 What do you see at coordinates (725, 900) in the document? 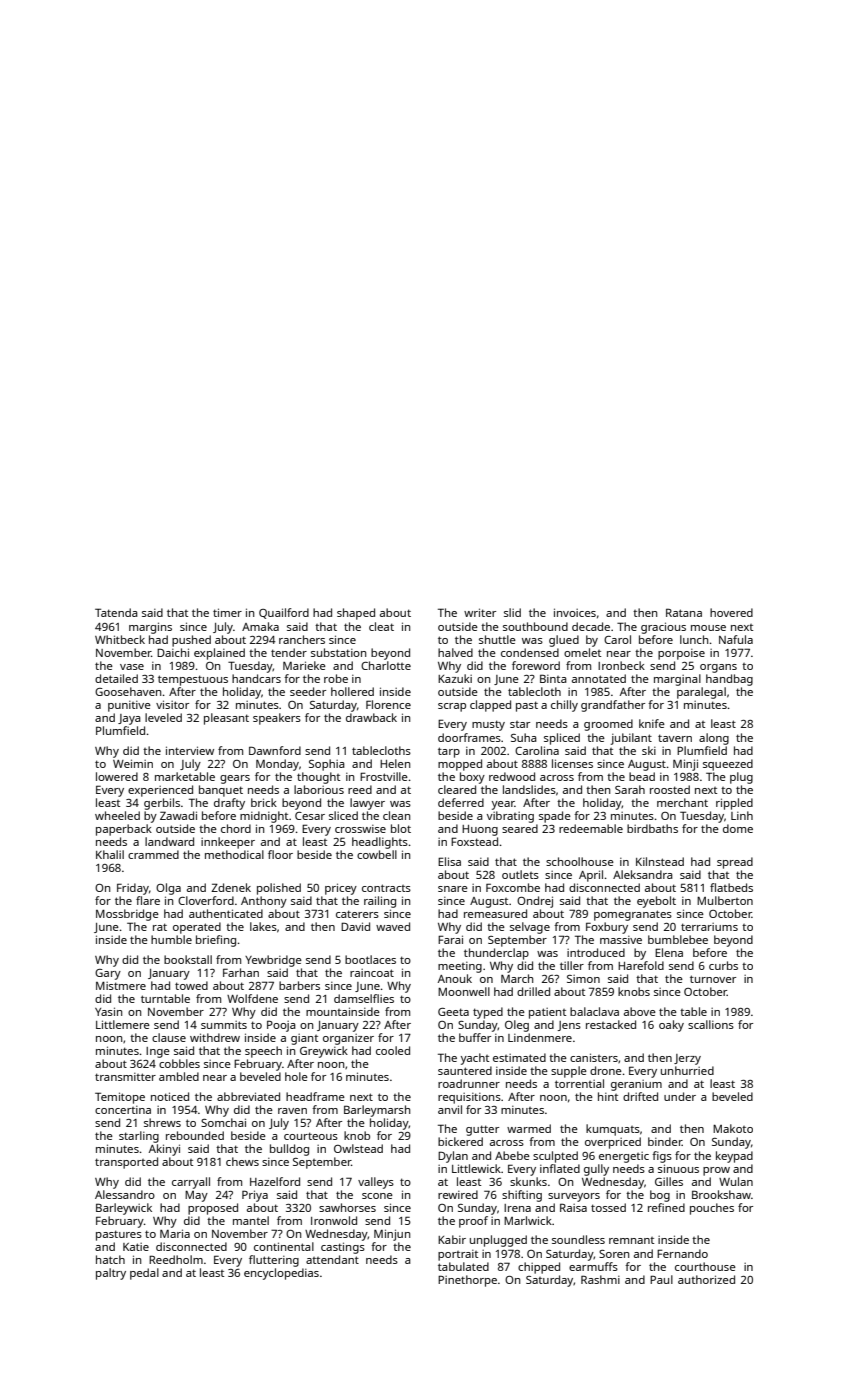
I see `Mulberton` at bounding box center [725, 900].
